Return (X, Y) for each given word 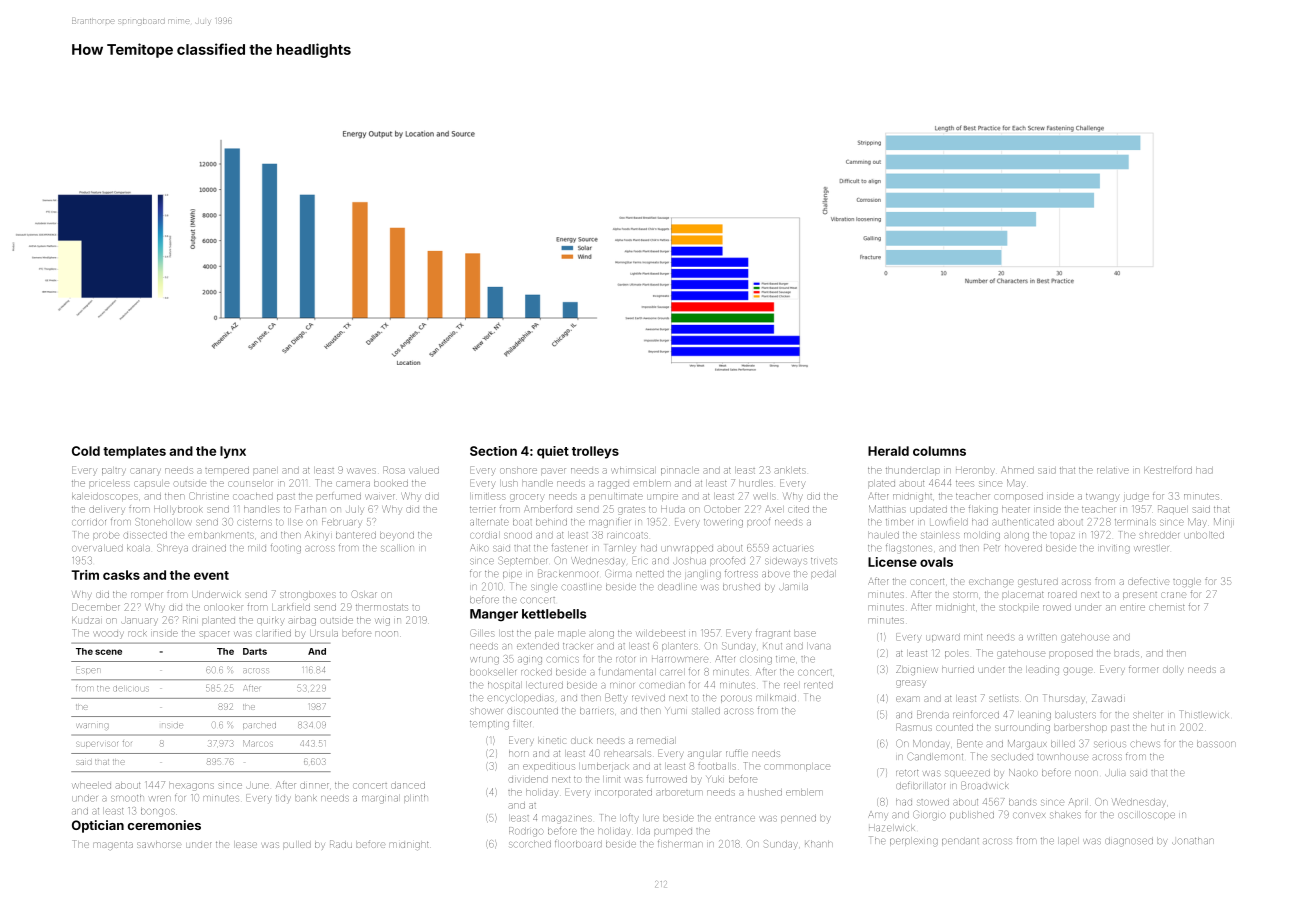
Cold (86, 451)
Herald (888, 451)
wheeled (92, 786)
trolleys (595, 452)
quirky (270, 622)
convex (1029, 815)
